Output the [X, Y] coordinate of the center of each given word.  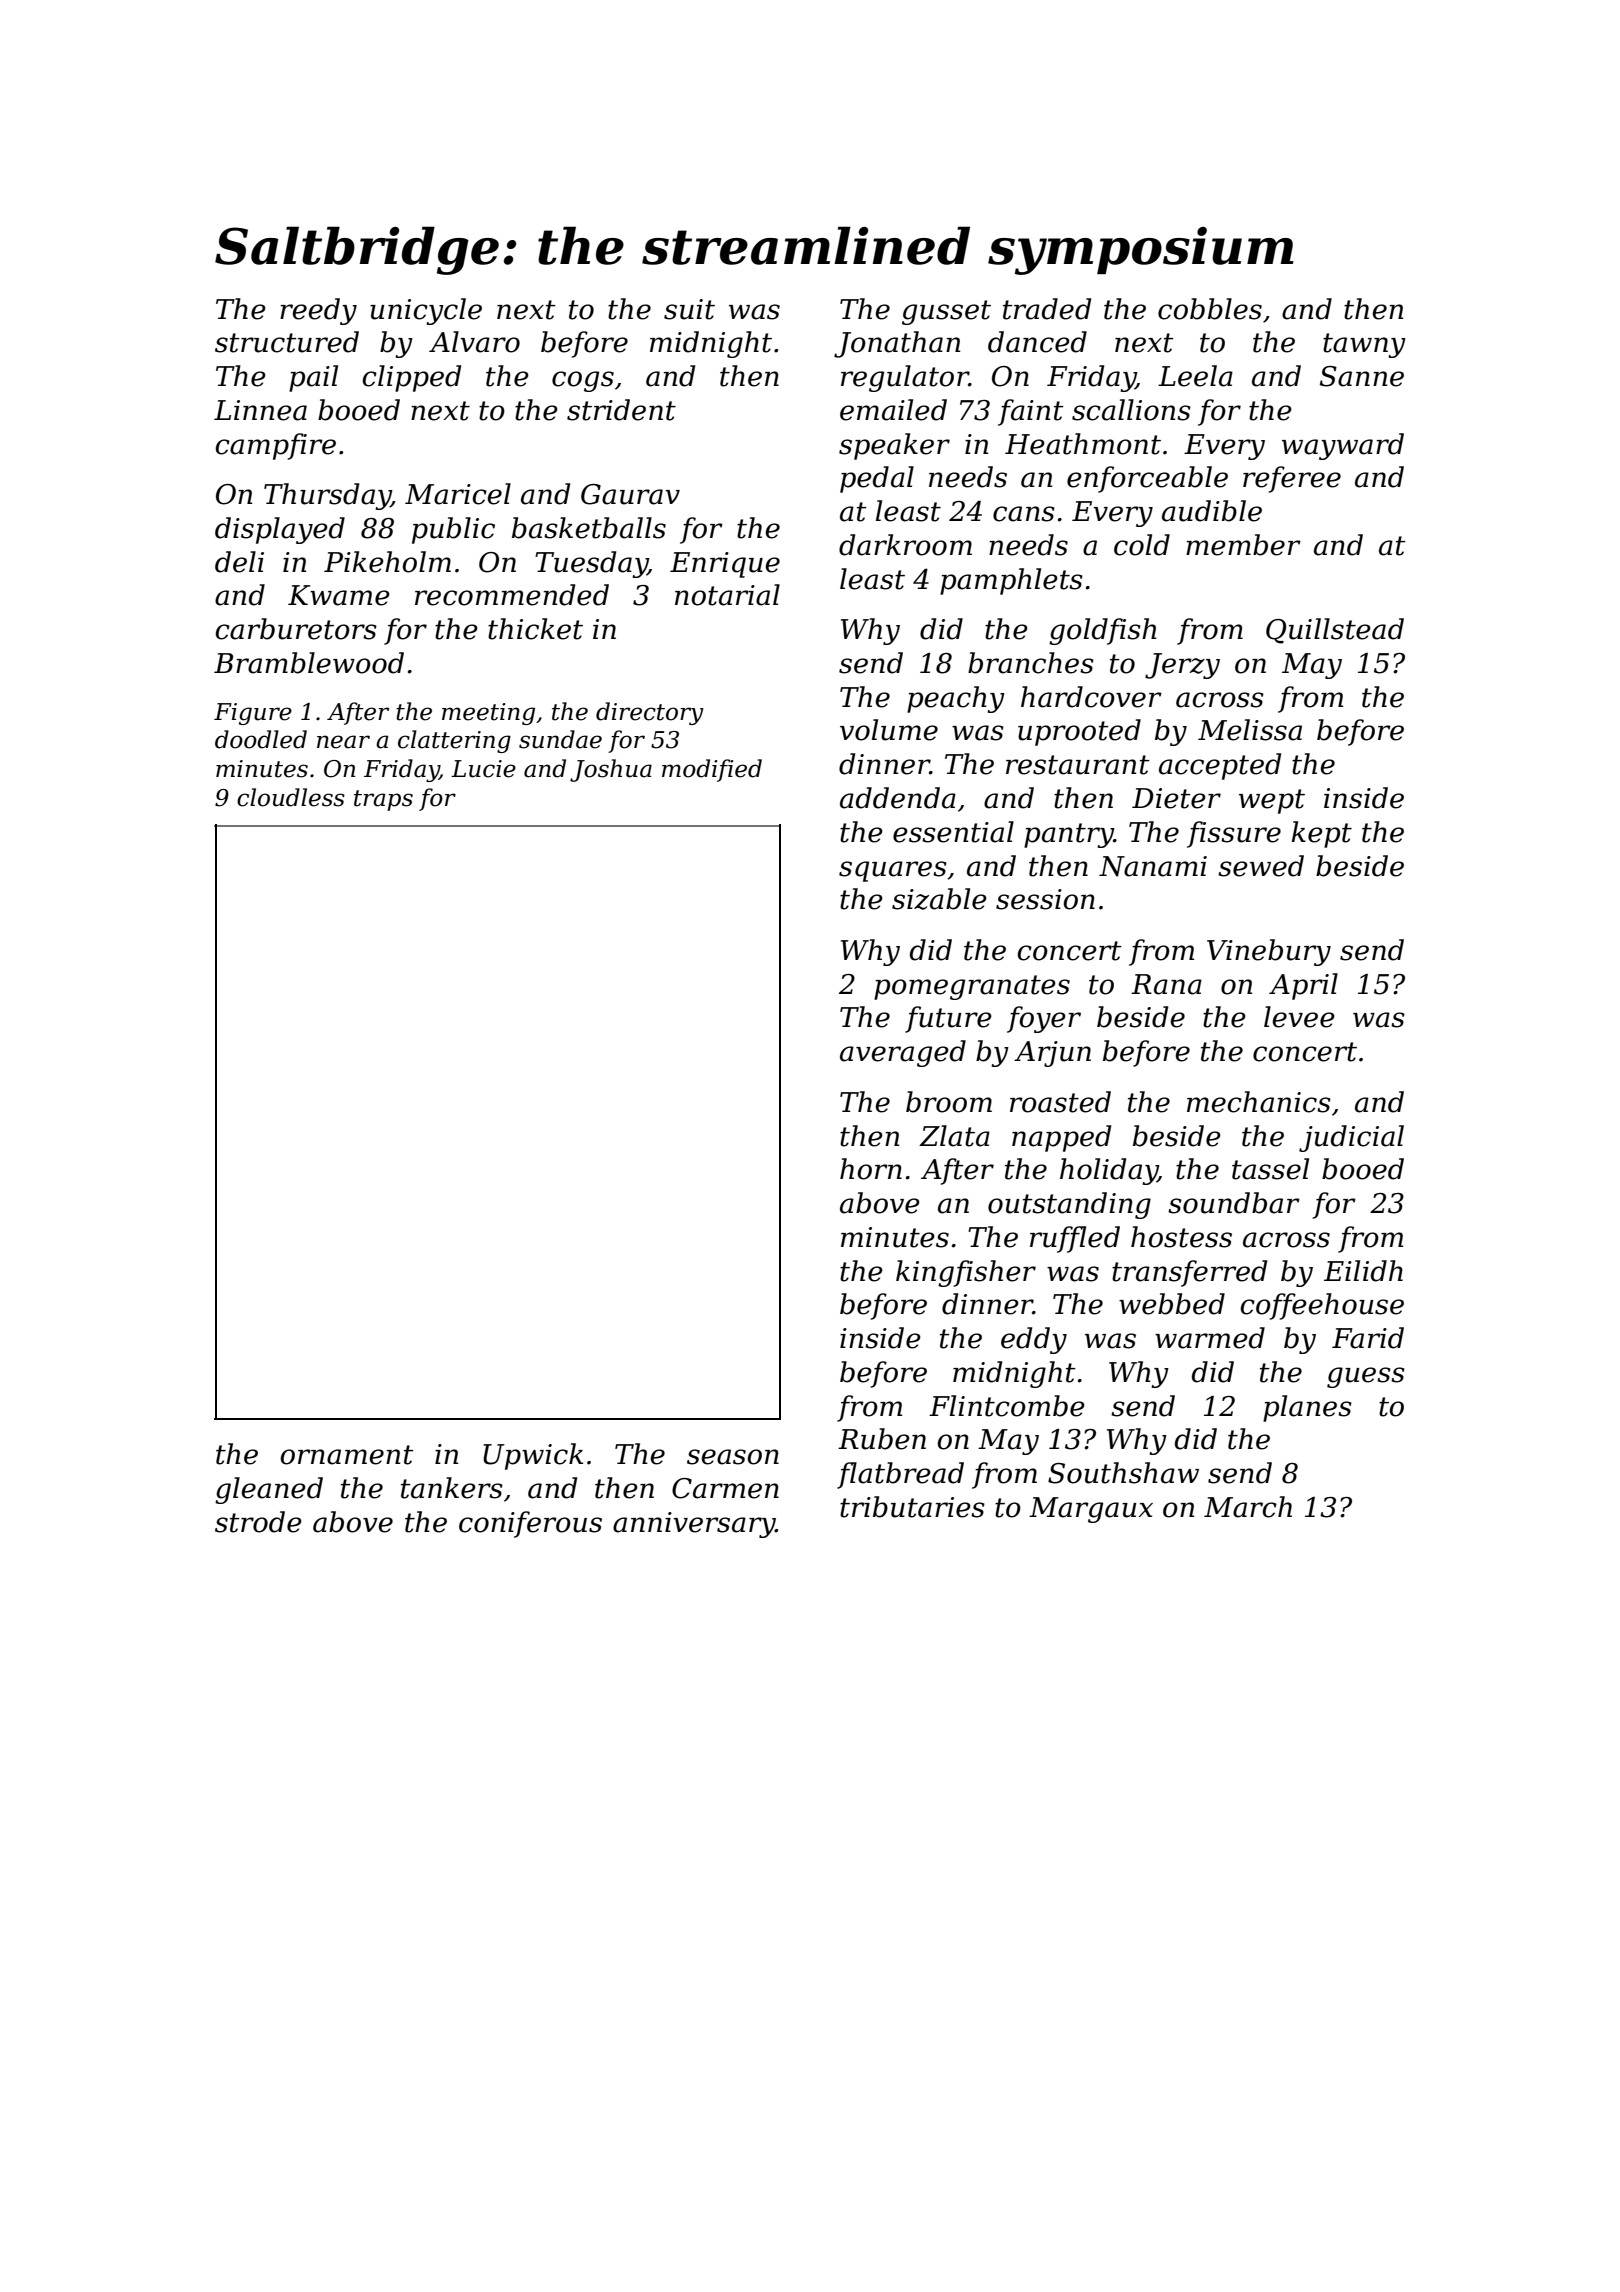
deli [239, 562]
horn [871, 1169]
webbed [1172, 1304]
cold [1142, 545]
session [1045, 899]
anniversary [694, 1525]
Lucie [483, 769]
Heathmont [1083, 444]
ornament [347, 1455]
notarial [727, 595]
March [1248, 1507]
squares [893, 871]
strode [258, 1522]
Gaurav [630, 494]
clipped [411, 378]
